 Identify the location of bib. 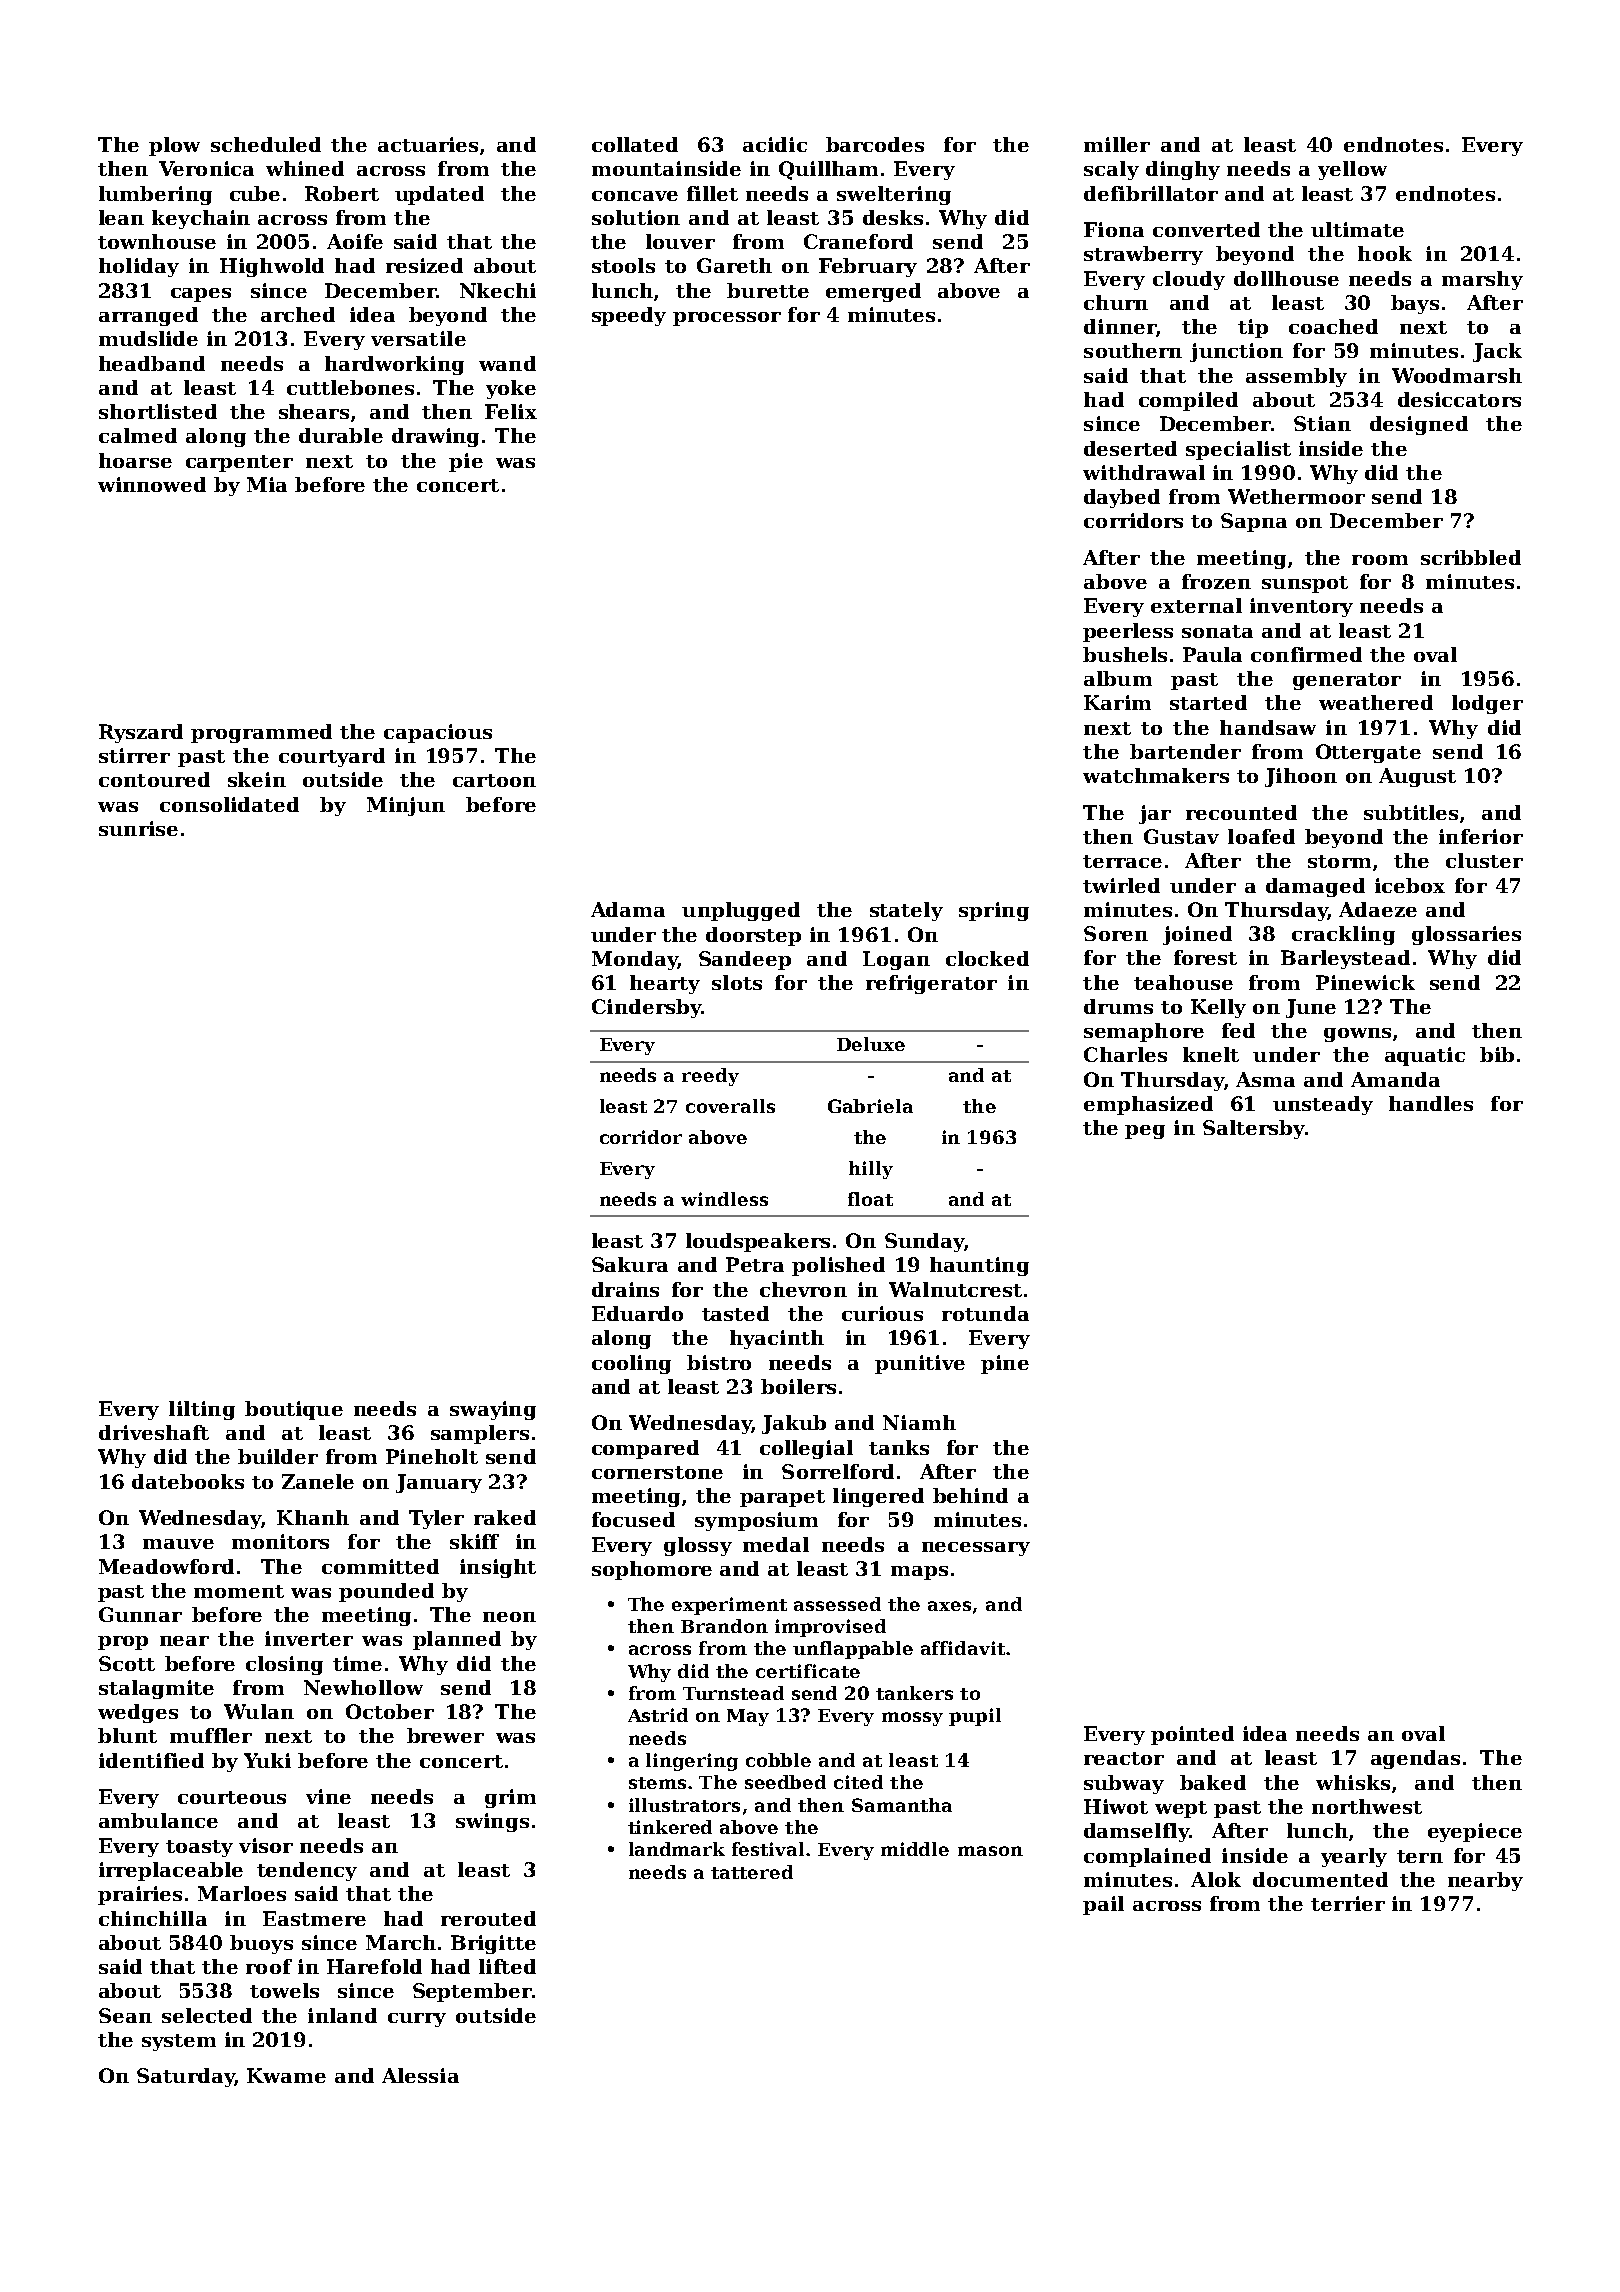
(1497, 1054).
